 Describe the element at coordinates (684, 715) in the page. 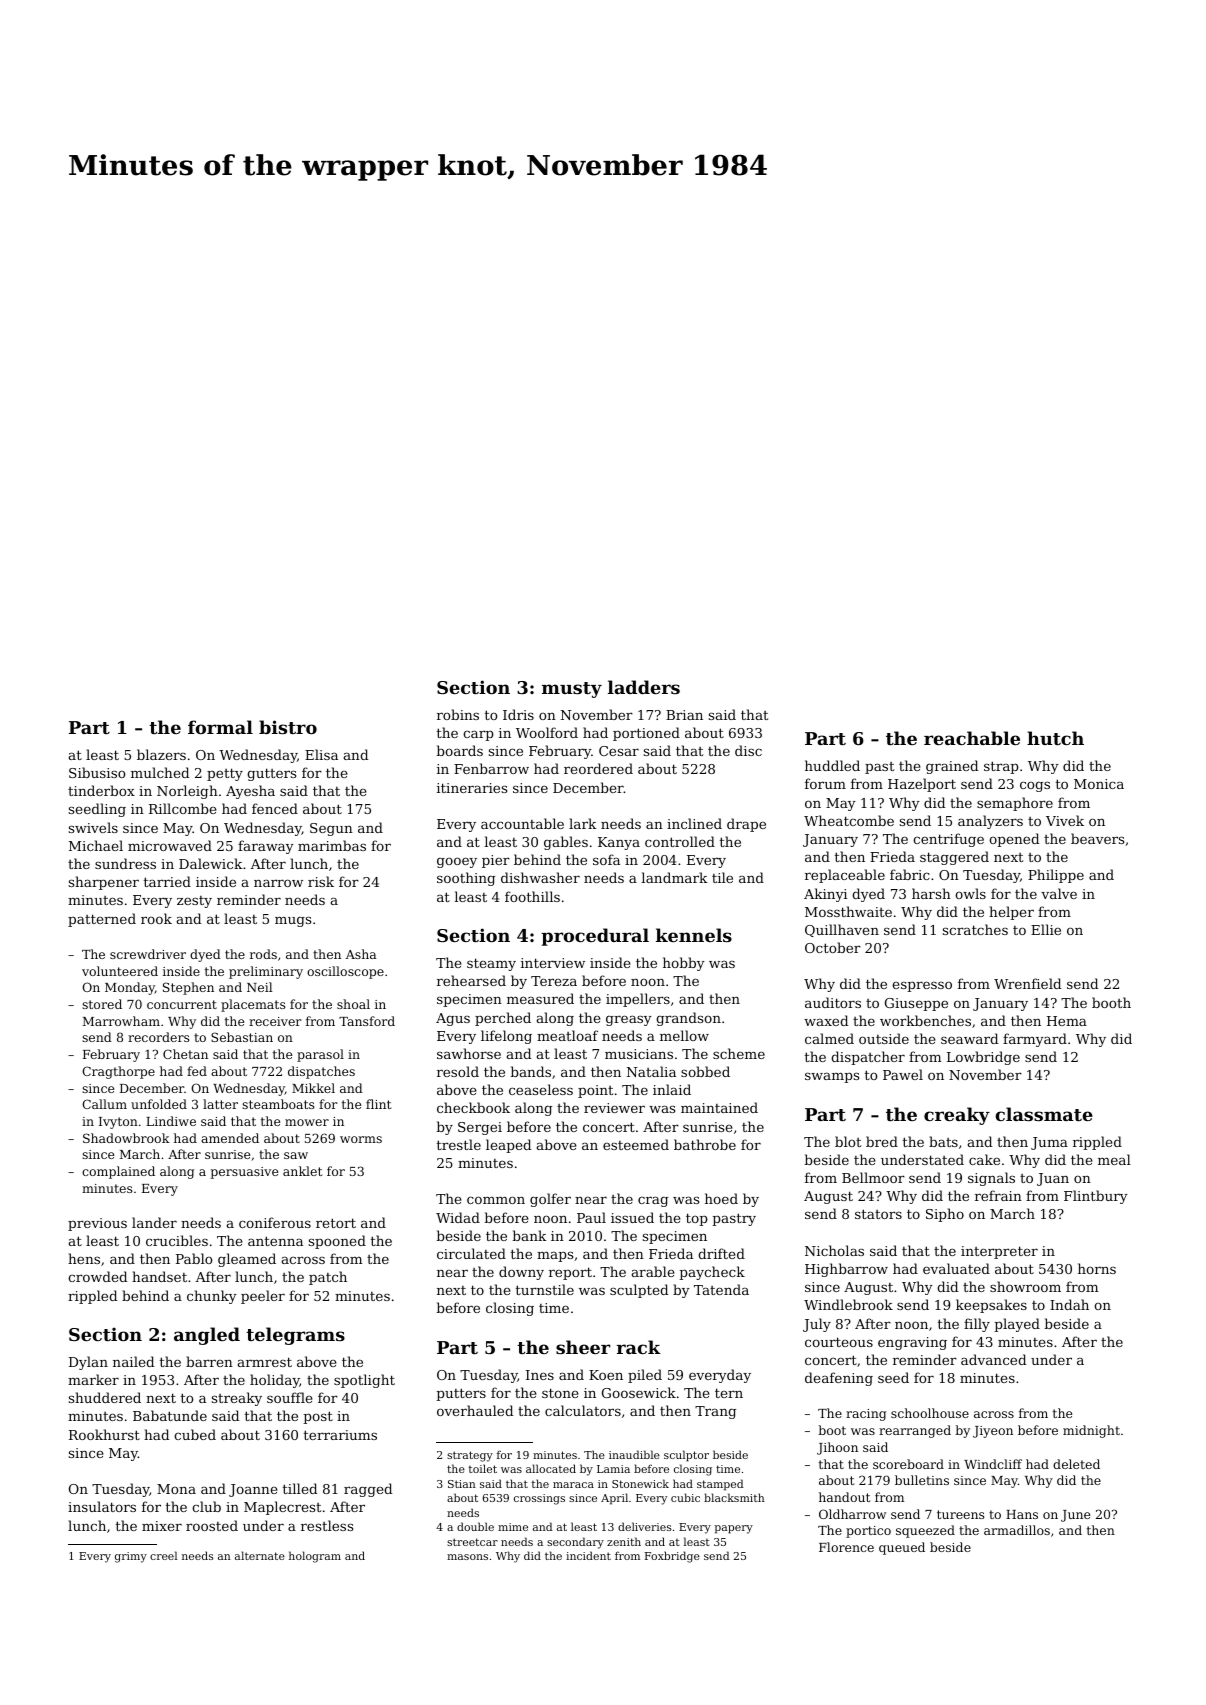

I see `Brian` at that location.
